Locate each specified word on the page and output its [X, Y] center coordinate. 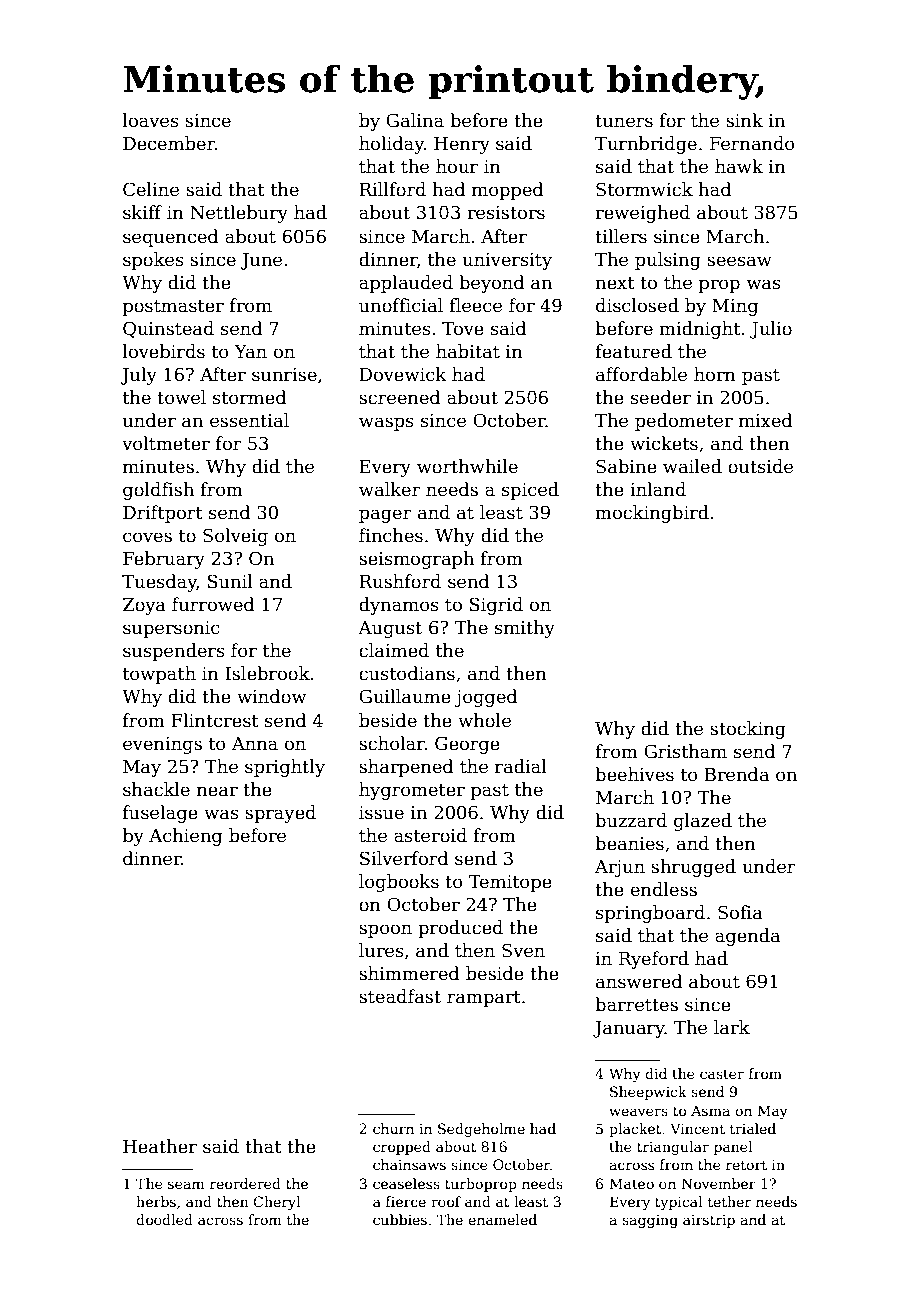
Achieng [185, 837]
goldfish [158, 491]
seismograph [416, 560]
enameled [502, 1219]
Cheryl [276, 1203]
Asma [710, 1110]
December [169, 143]
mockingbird [652, 514]
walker [390, 489]
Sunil [230, 581]
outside [760, 466]
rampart [484, 999]
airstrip [709, 1221]
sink [744, 120]
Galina [415, 120]
